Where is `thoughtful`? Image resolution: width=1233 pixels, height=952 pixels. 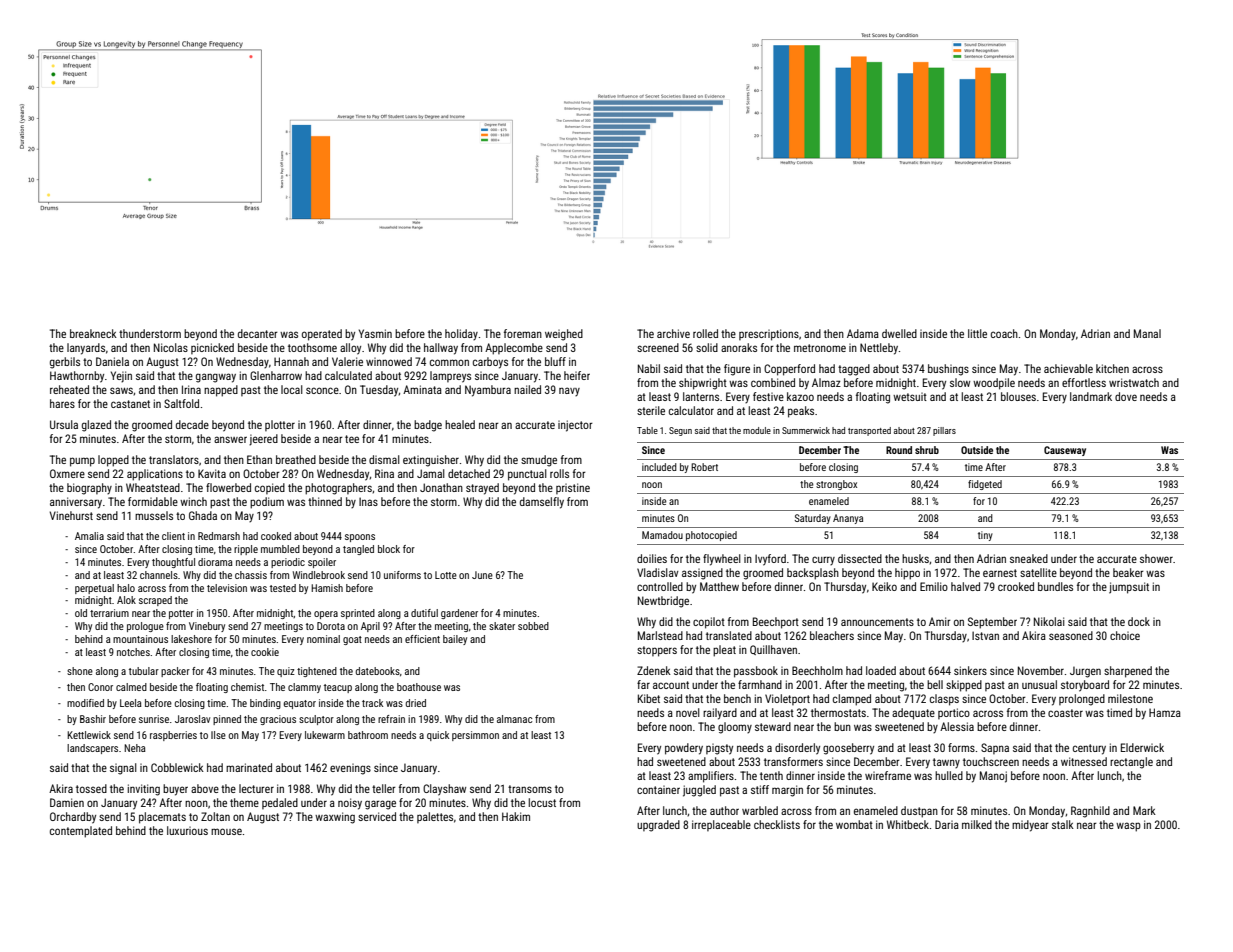 thoughtful is located at coordinates (173, 563).
